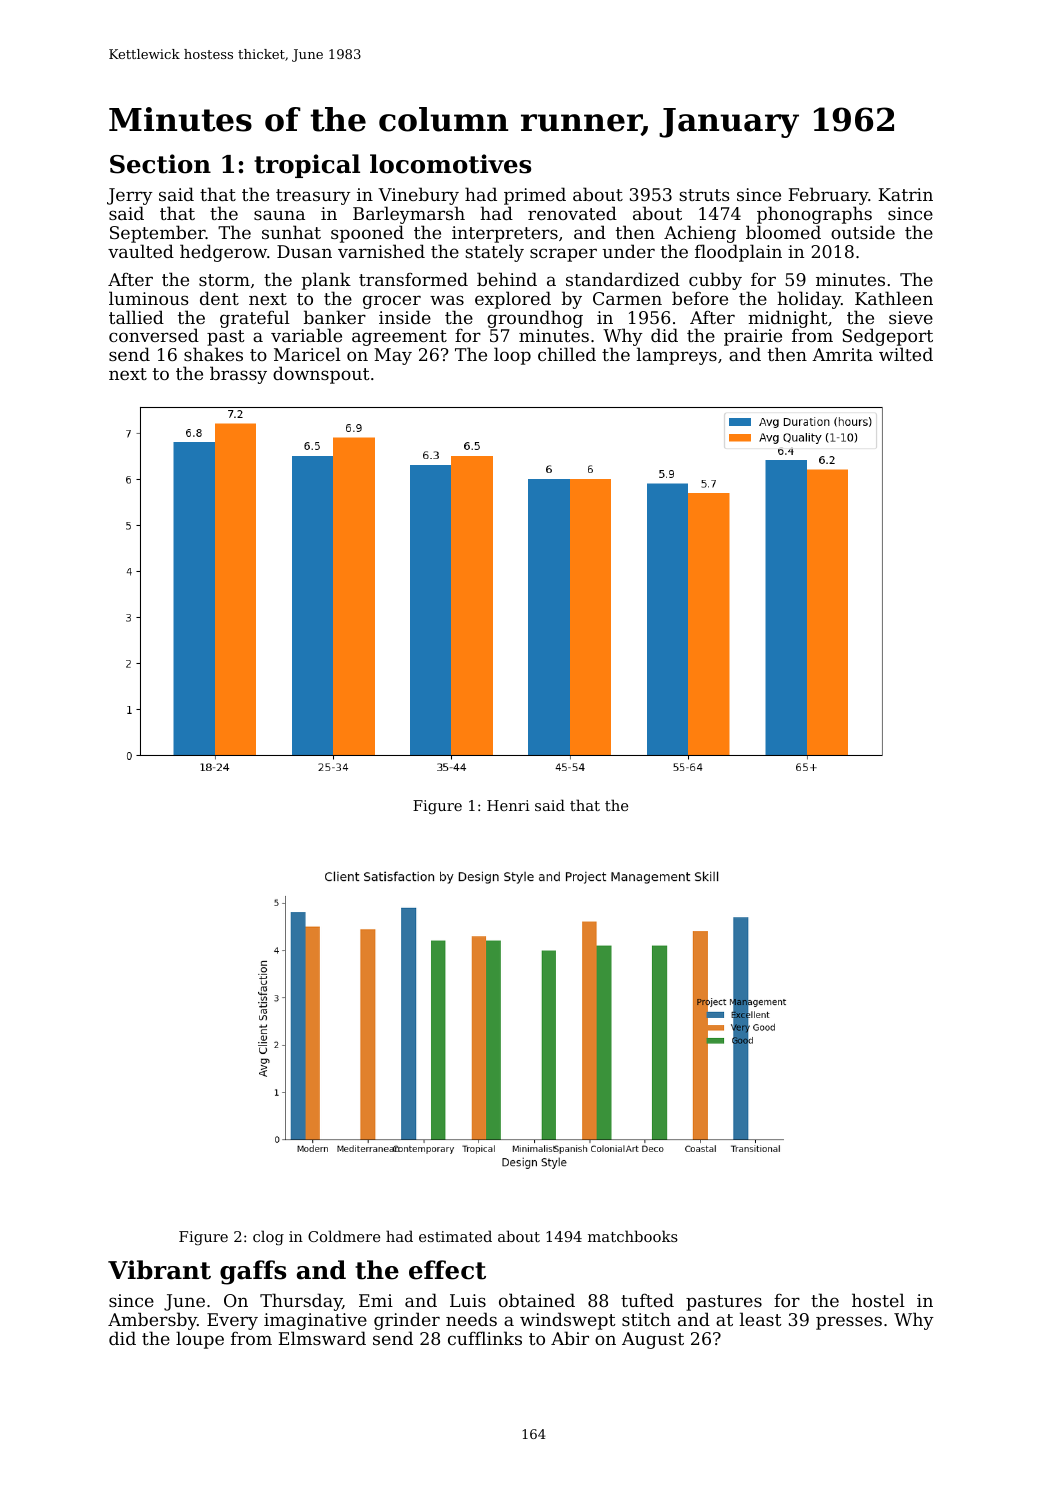 The image size is (1042, 1510). Describe the element at coordinates (392, 302) in the page. I see `grocer` at that location.
